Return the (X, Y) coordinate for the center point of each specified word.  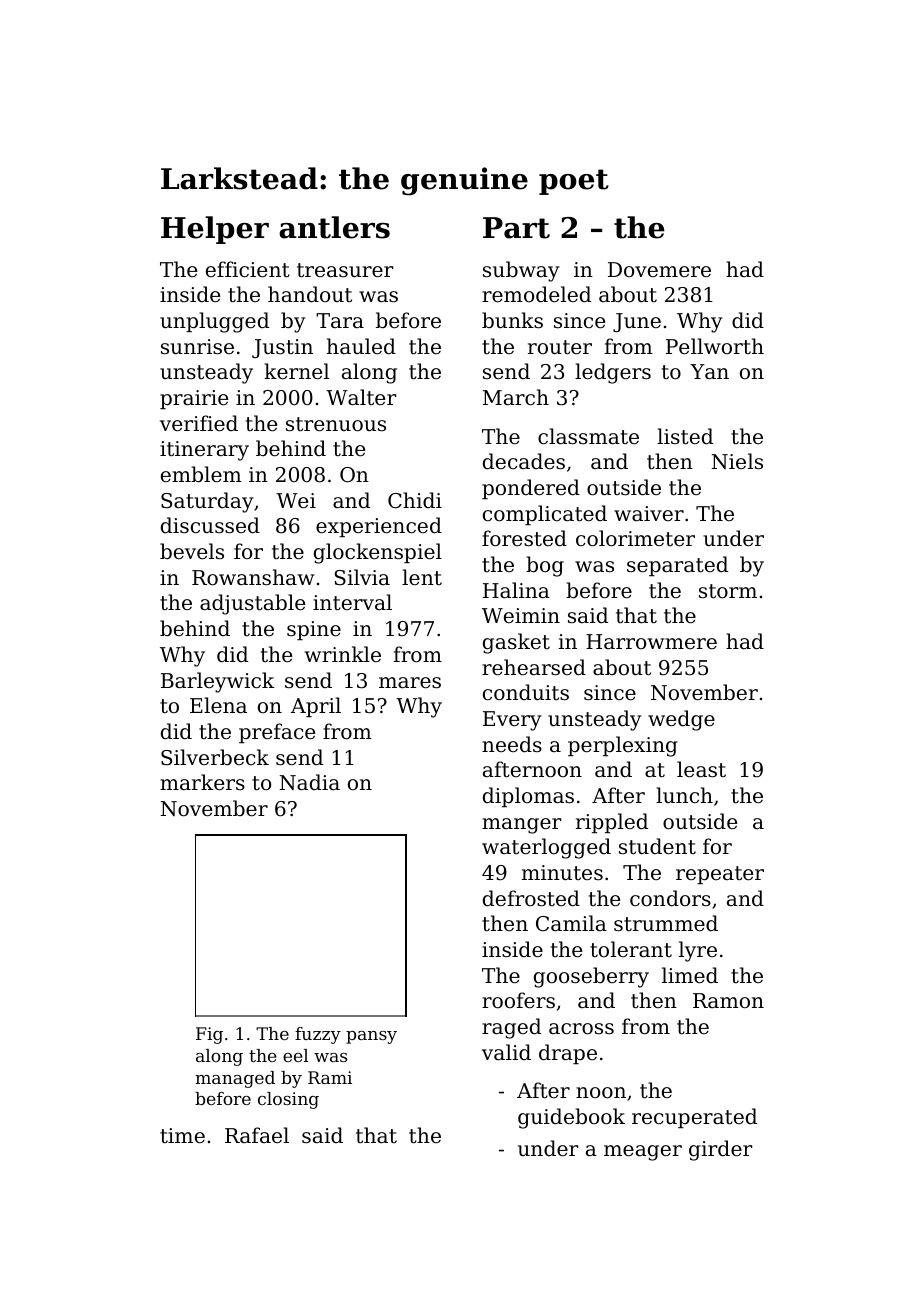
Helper (215, 230)
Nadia (309, 782)
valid (506, 1052)
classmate (588, 436)
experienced (379, 527)
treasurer (345, 270)
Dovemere (659, 270)
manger (521, 826)
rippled (612, 823)
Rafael (257, 1135)
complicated (545, 515)
